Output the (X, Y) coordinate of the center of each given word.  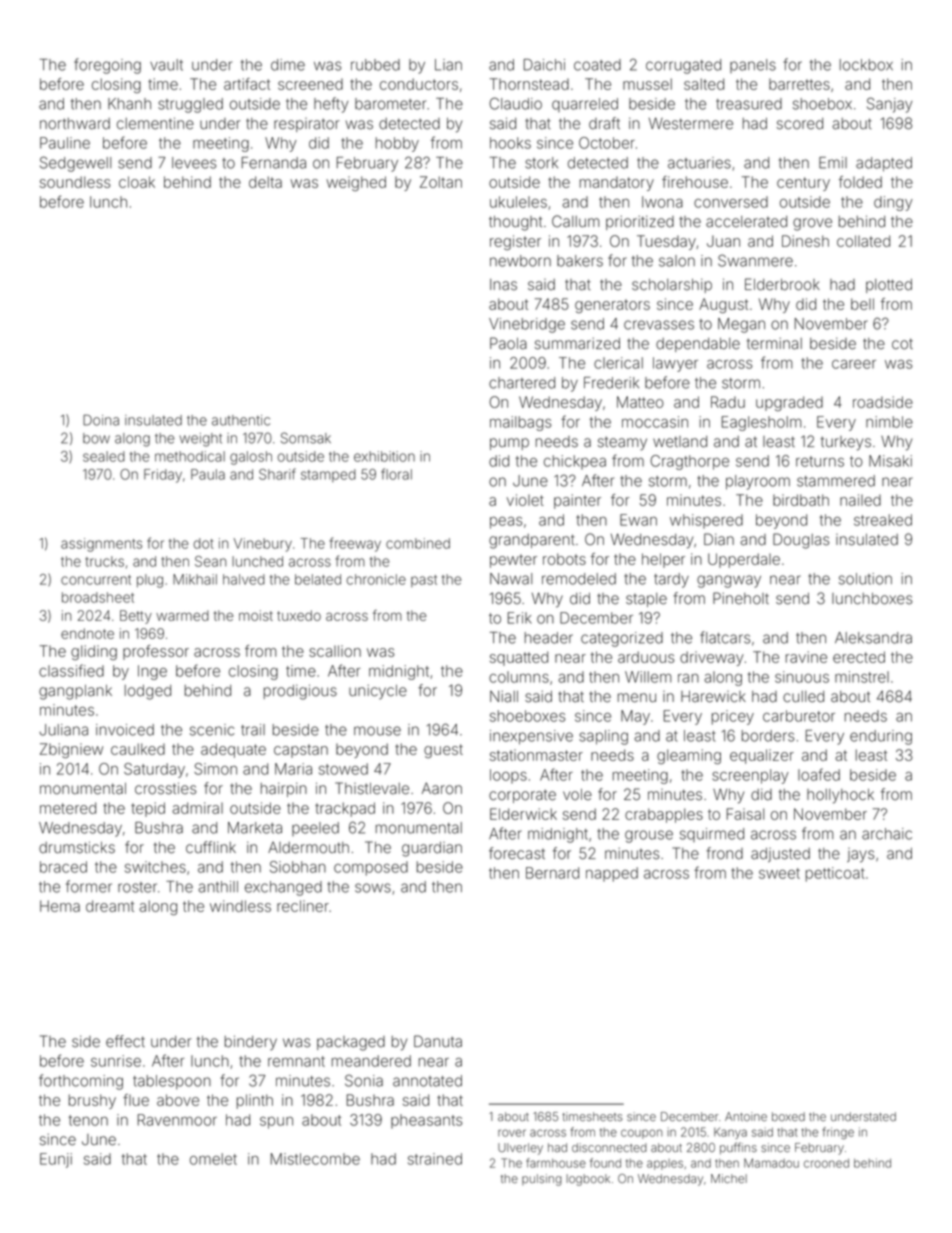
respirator (306, 125)
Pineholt (741, 598)
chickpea (575, 462)
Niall (504, 696)
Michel (729, 1178)
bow (96, 438)
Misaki (890, 461)
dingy (893, 203)
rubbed (375, 65)
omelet (213, 1159)
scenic (212, 730)
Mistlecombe (315, 1159)
